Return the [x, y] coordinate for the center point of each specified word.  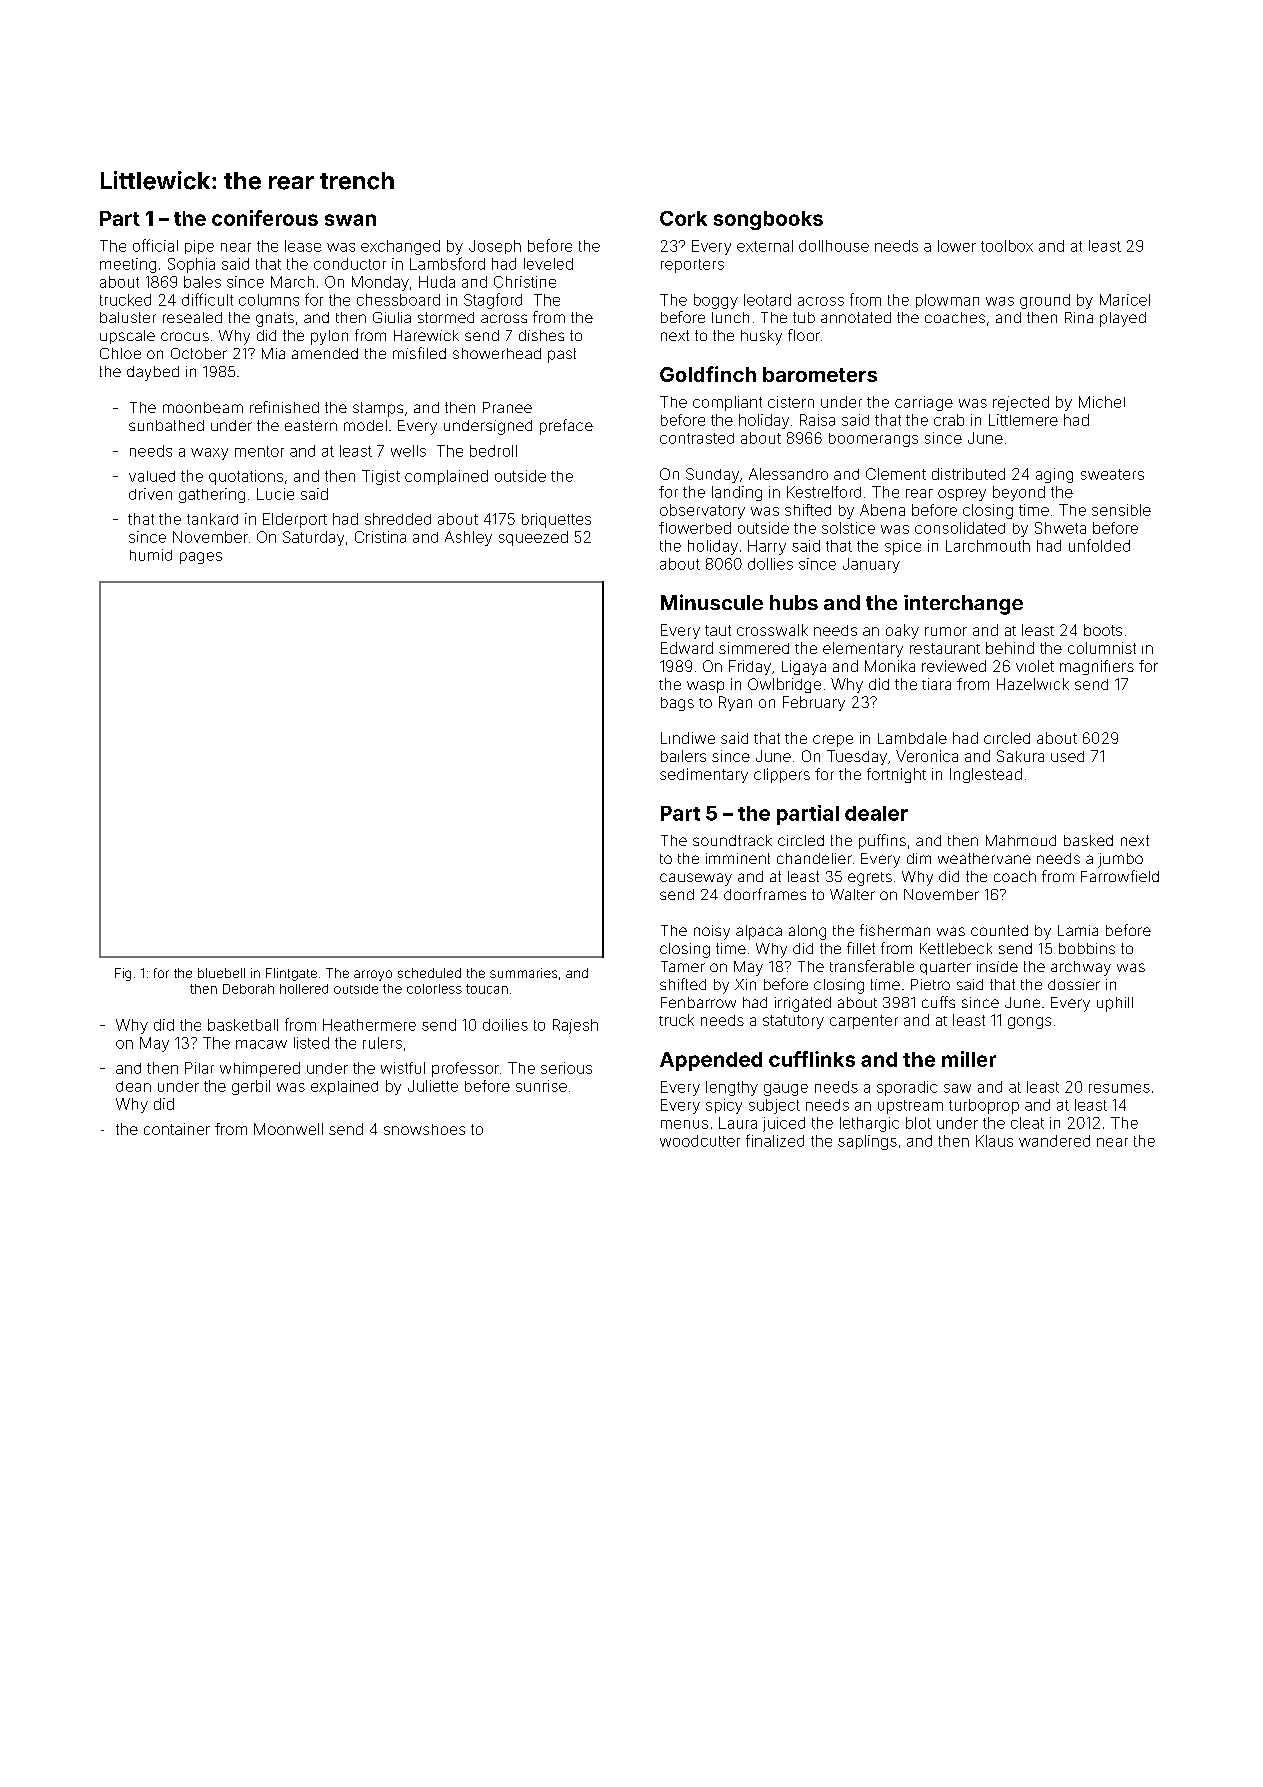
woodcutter [700, 1141]
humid [151, 555]
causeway [696, 879]
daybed [153, 373]
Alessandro [788, 474]
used [1067, 756]
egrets [870, 879]
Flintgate [291, 974]
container [177, 1129]
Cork [683, 218]
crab [949, 420]
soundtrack [732, 840]
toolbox [1007, 246]
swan [350, 220]
